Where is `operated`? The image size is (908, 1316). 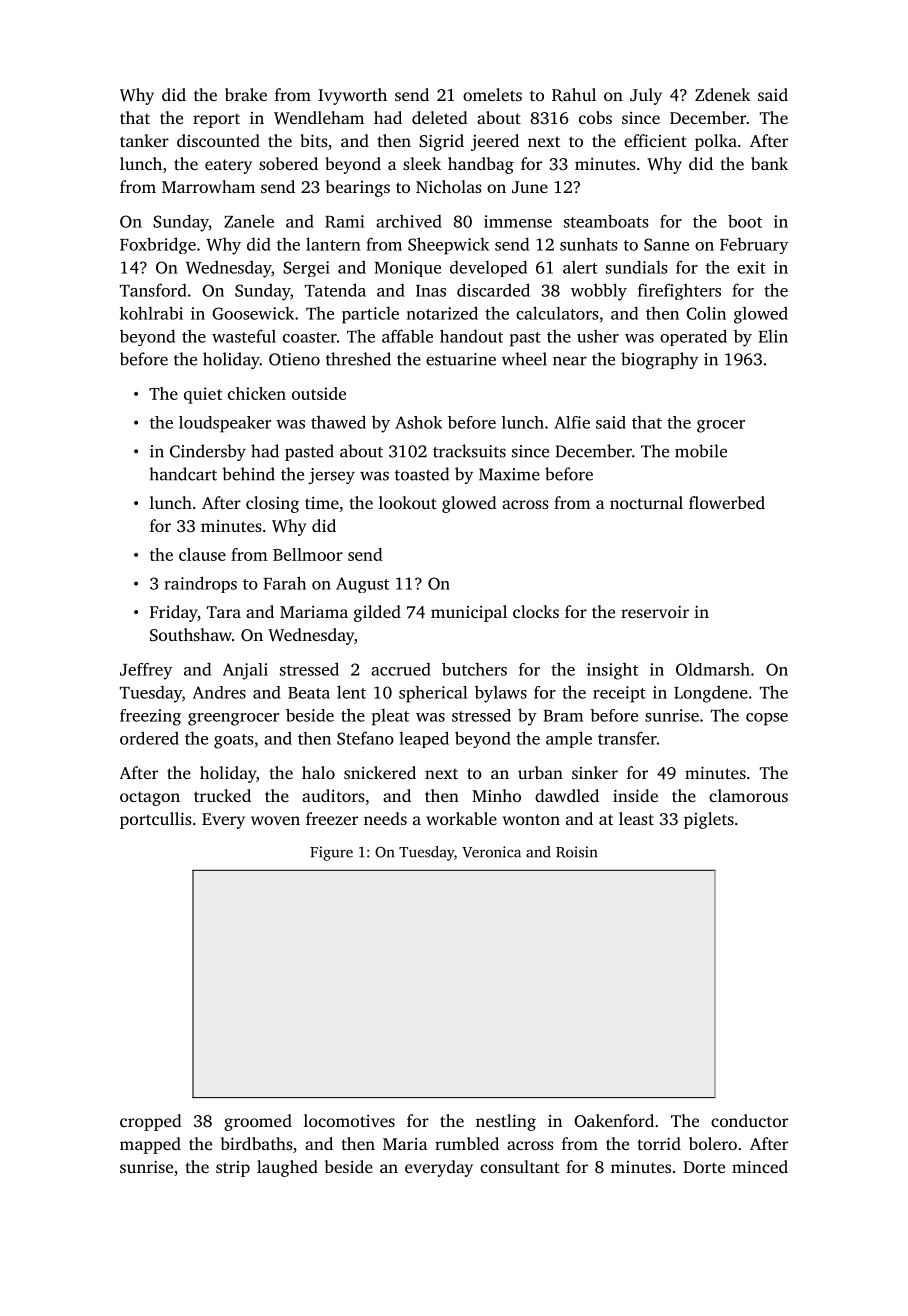
operated is located at coordinates (693, 337).
